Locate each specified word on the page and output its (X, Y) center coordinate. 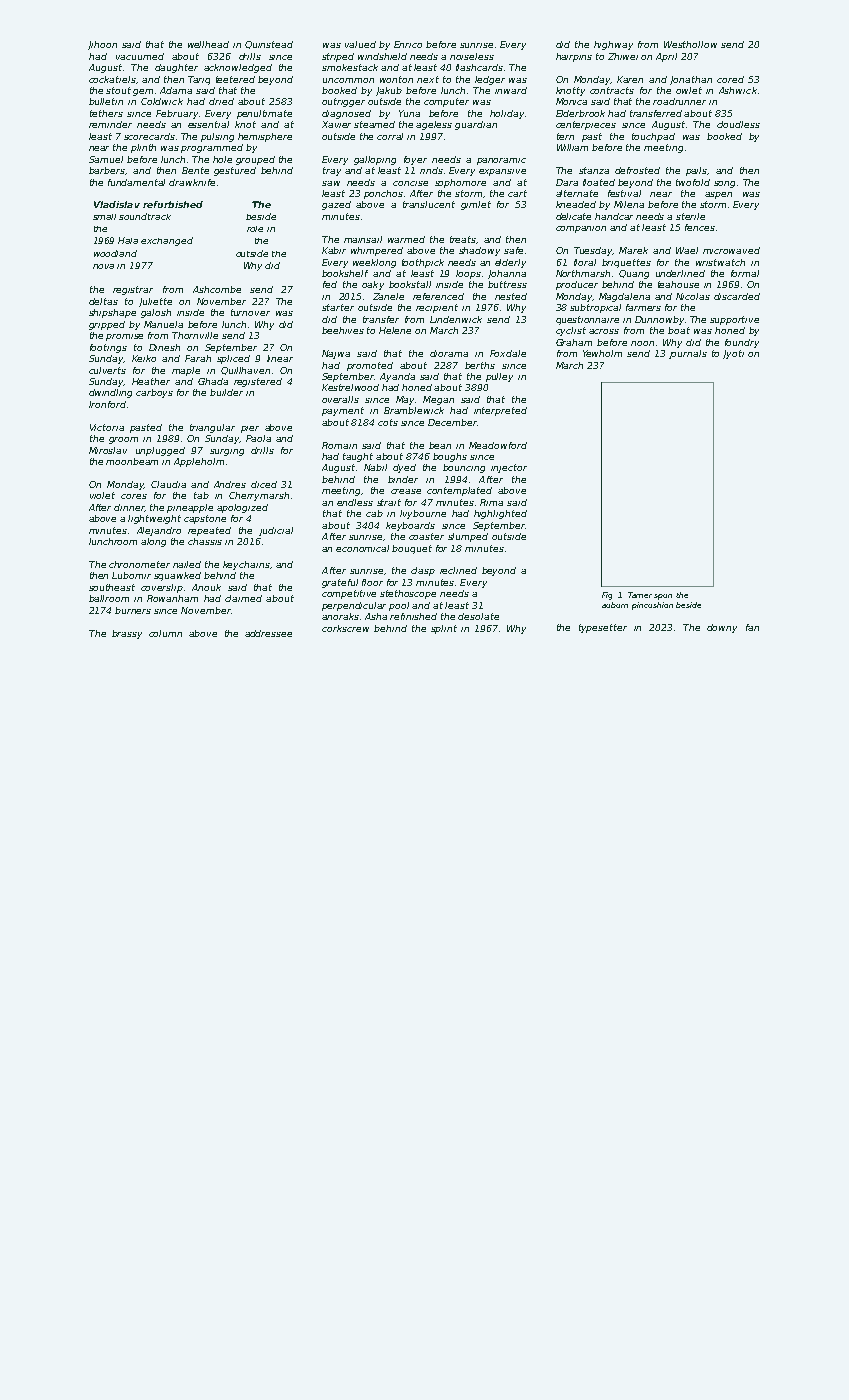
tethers (106, 113)
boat (679, 330)
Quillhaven (245, 371)
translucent (429, 204)
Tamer (640, 595)
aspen (718, 195)
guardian (476, 125)
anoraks (340, 616)
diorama (449, 353)
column (165, 633)
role (255, 229)
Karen (630, 79)
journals (688, 354)
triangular (212, 428)
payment (343, 411)
